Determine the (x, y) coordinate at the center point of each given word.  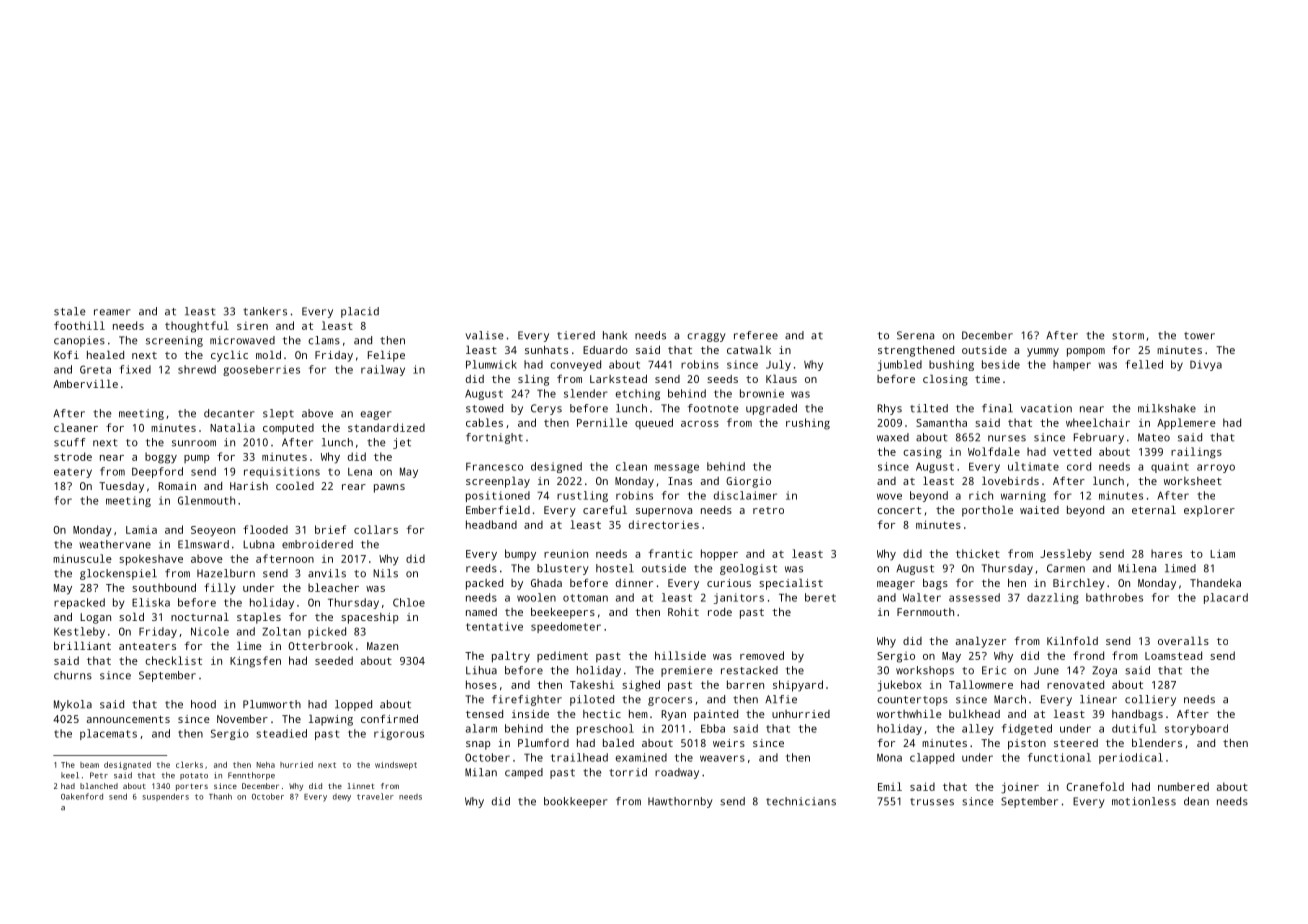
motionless (1144, 801)
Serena (915, 335)
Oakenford (82, 796)
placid (360, 312)
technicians (801, 801)
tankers (265, 311)
